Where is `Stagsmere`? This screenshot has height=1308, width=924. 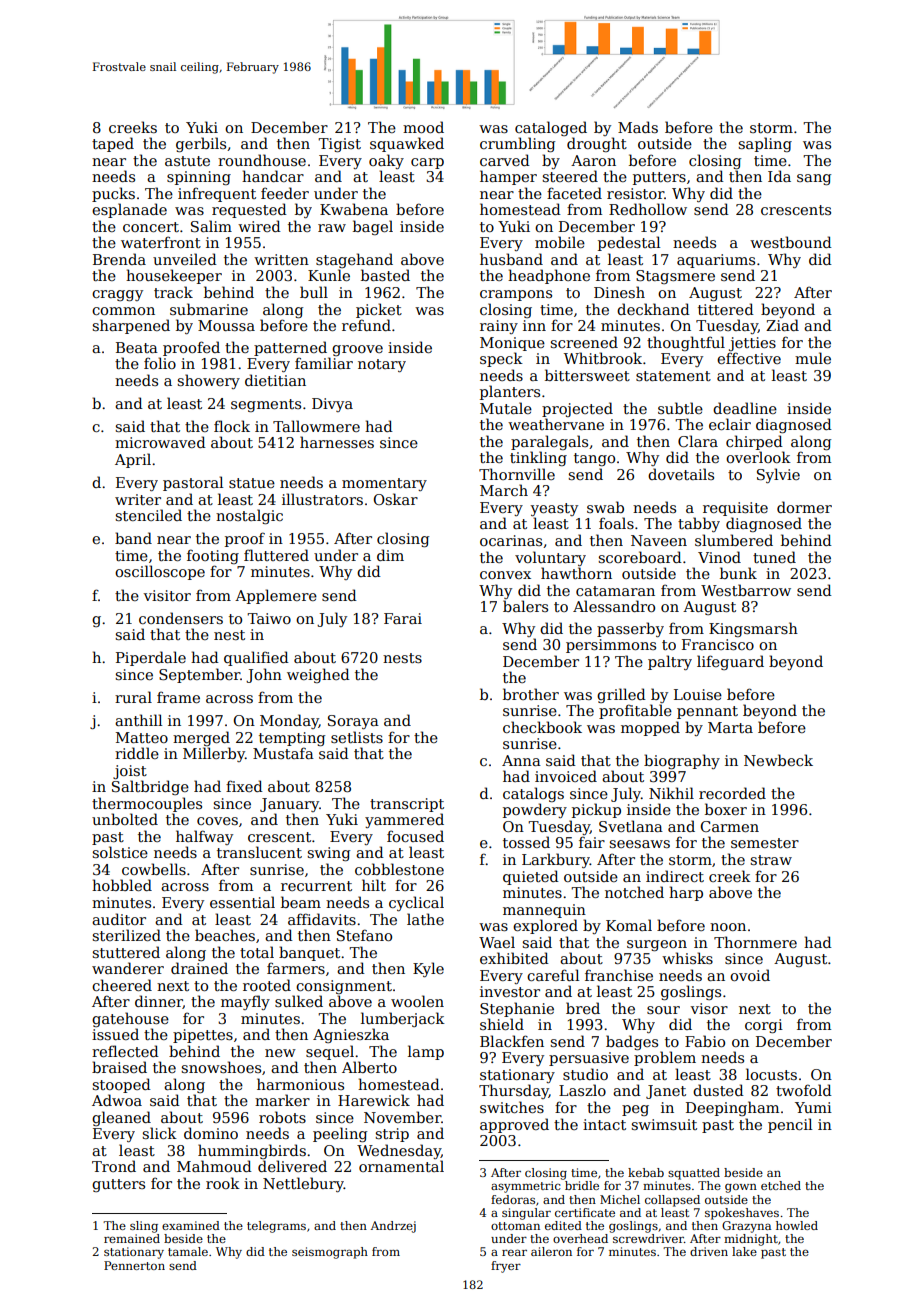 Stagsmere is located at coordinates (675, 277).
